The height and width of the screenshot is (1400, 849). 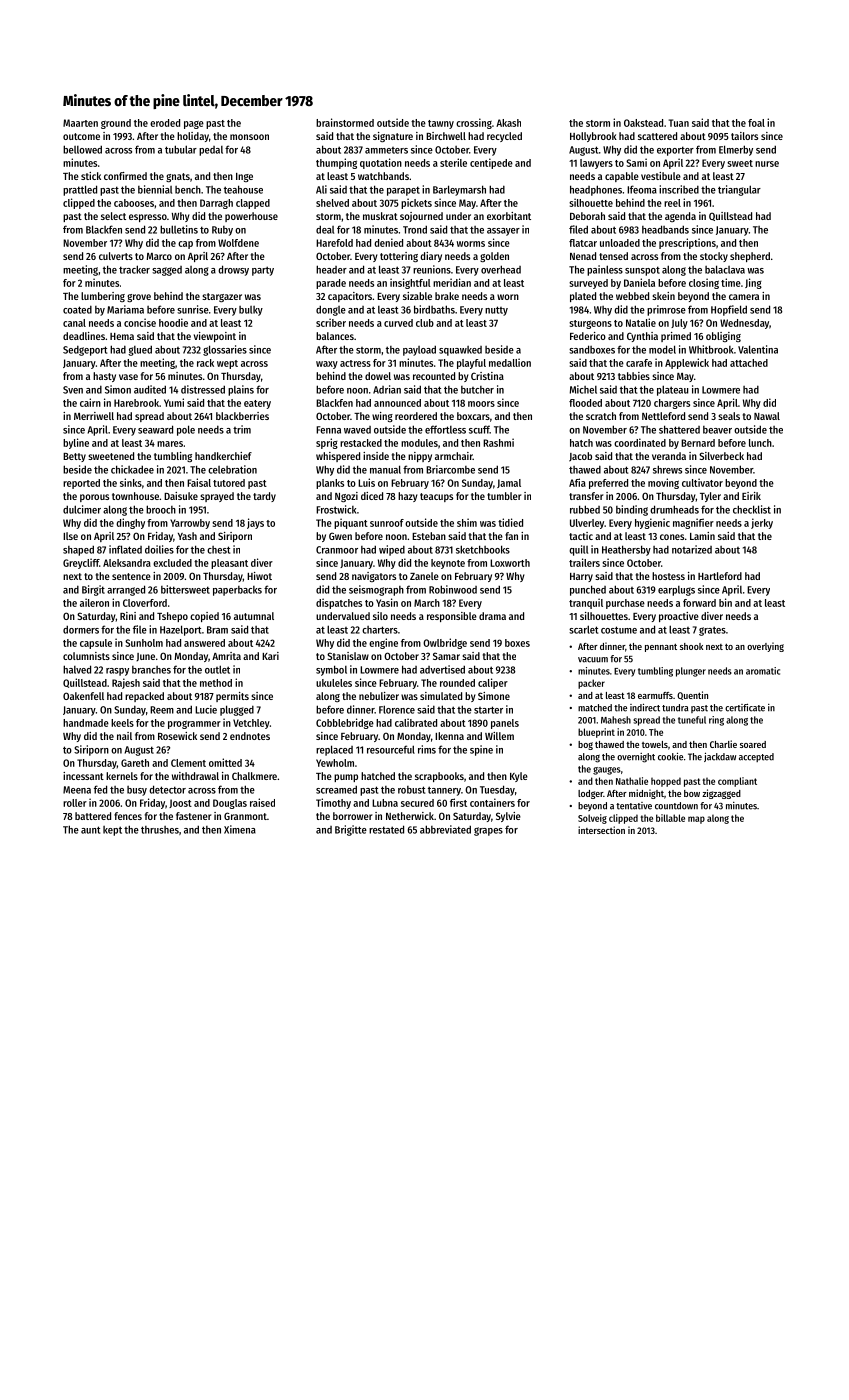 What do you see at coordinates (488, 831) in the screenshot?
I see `grapes` at bounding box center [488, 831].
